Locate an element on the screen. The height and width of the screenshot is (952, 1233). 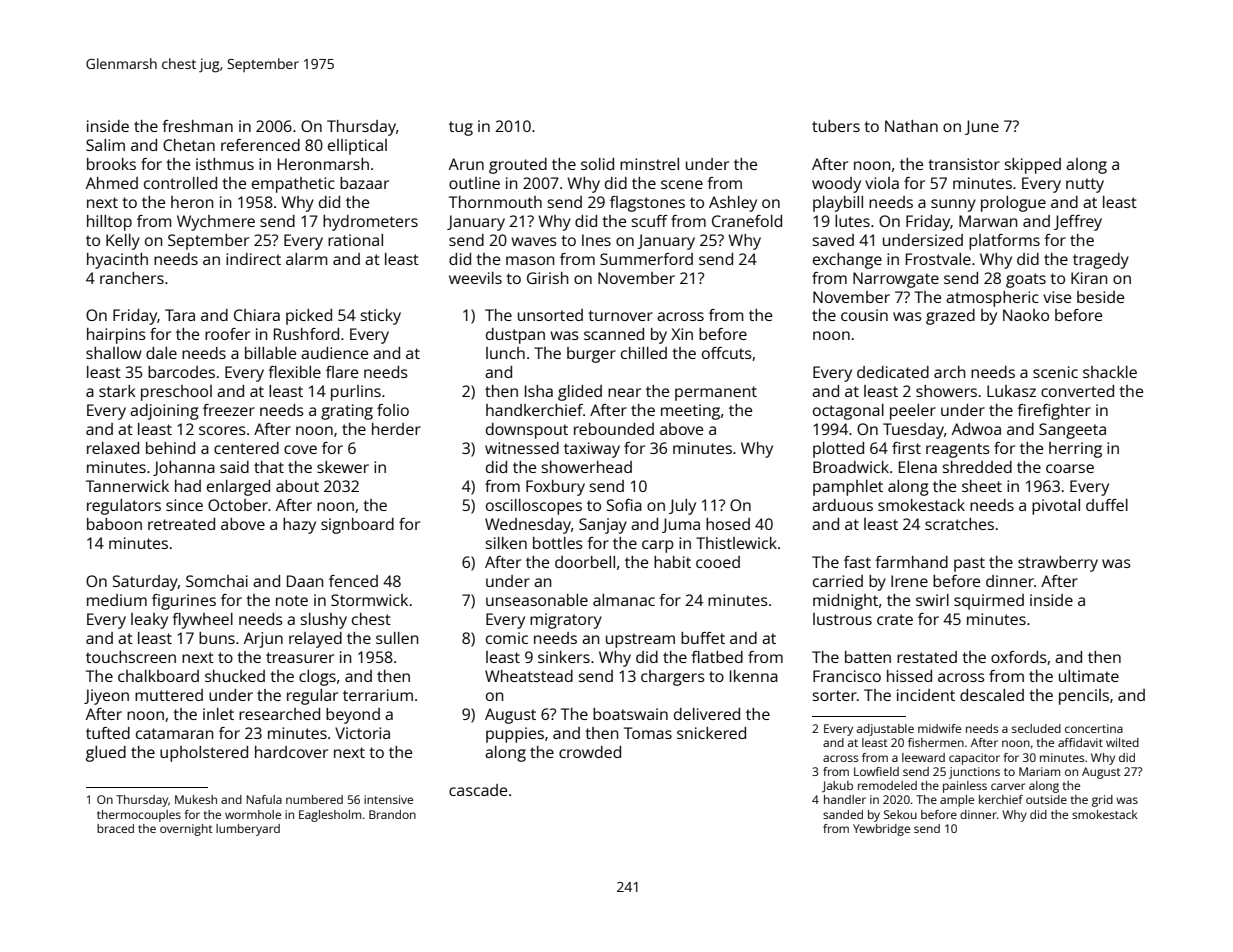
Ahmed is located at coordinates (112, 183).
